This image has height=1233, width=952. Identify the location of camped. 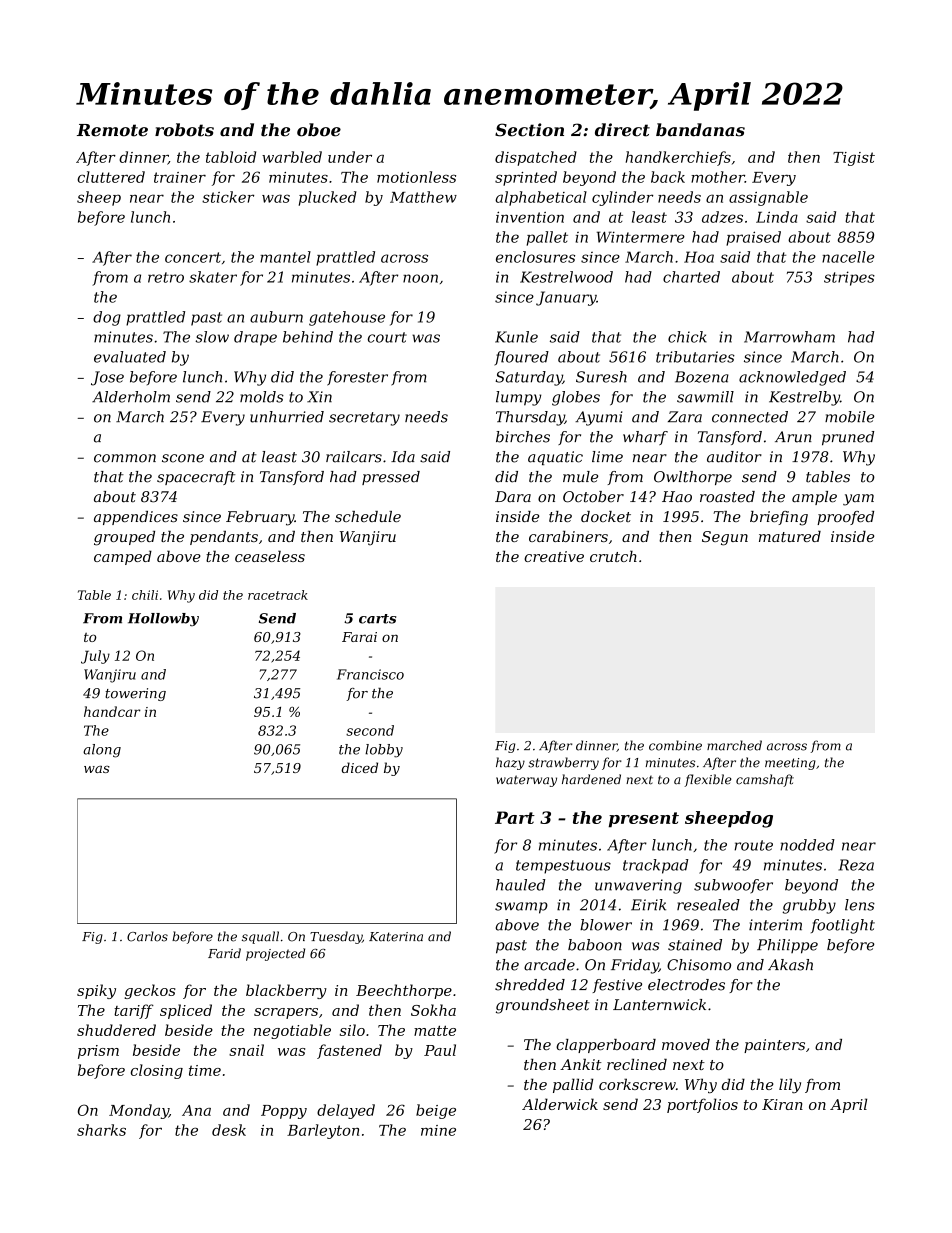
(123, 557).
